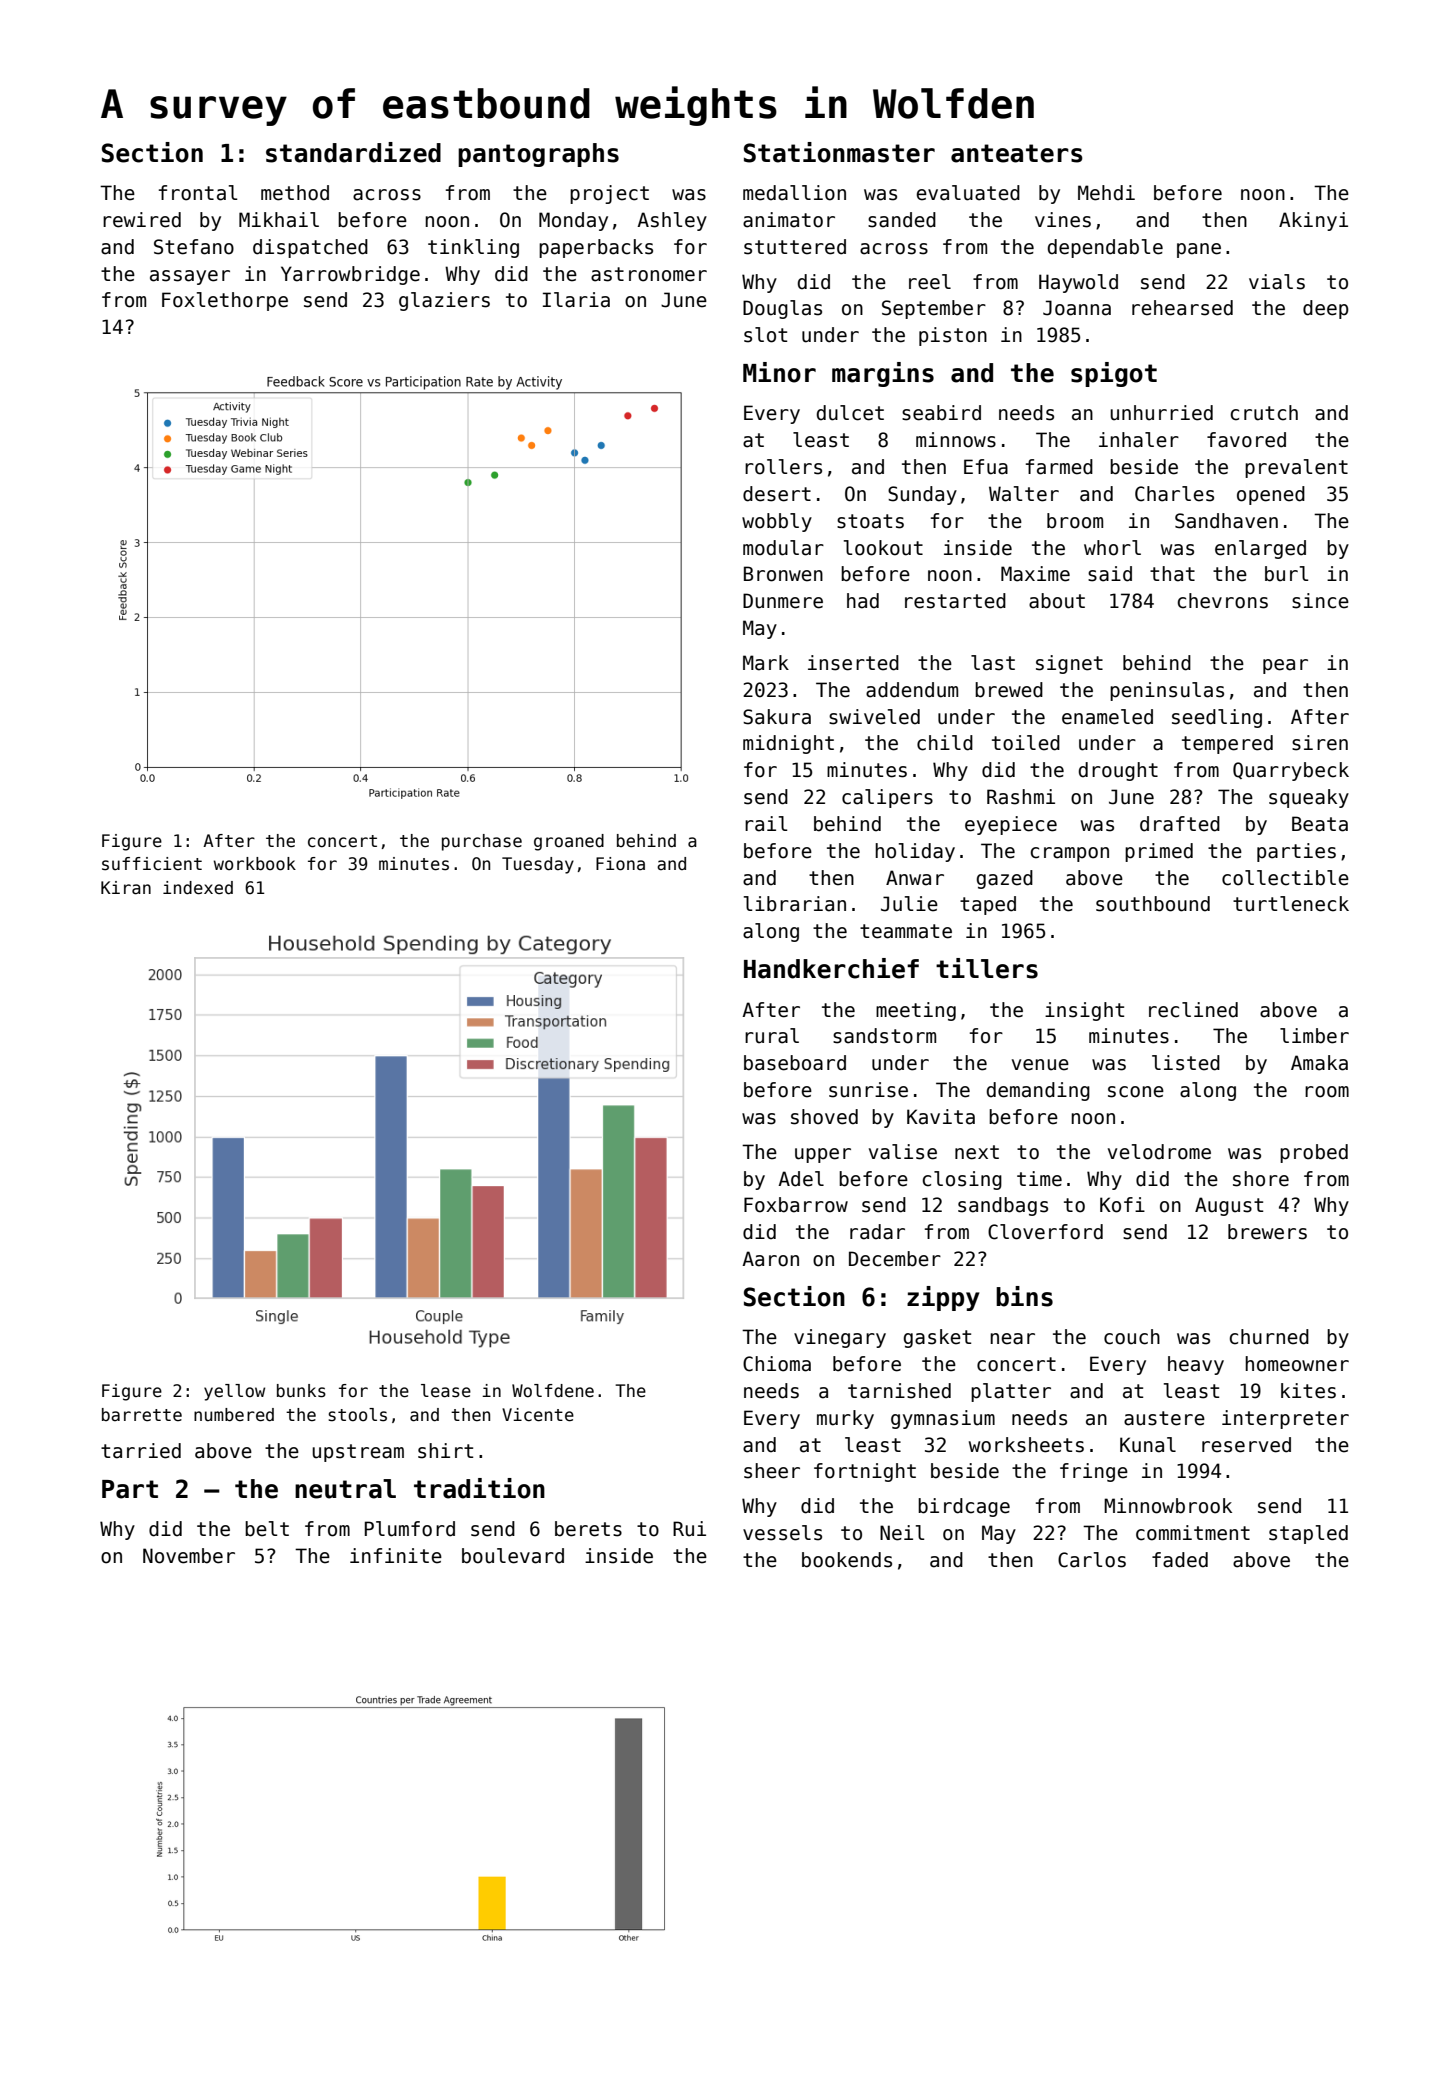 This document has height=2100, width=1450. I want to click on drought, so click(1118, 771).
